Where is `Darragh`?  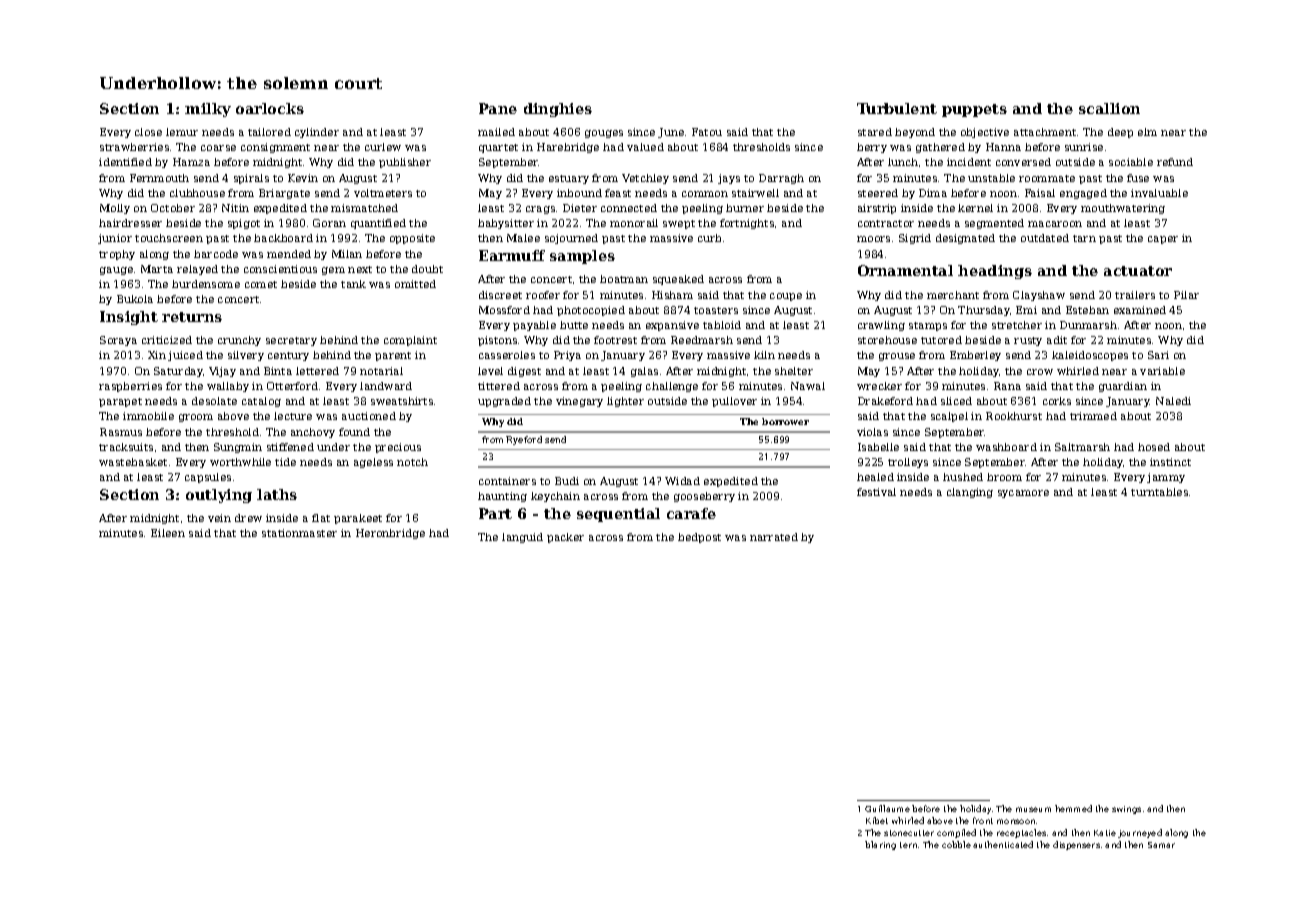 Darragh is located at coordinates (781, 179).
